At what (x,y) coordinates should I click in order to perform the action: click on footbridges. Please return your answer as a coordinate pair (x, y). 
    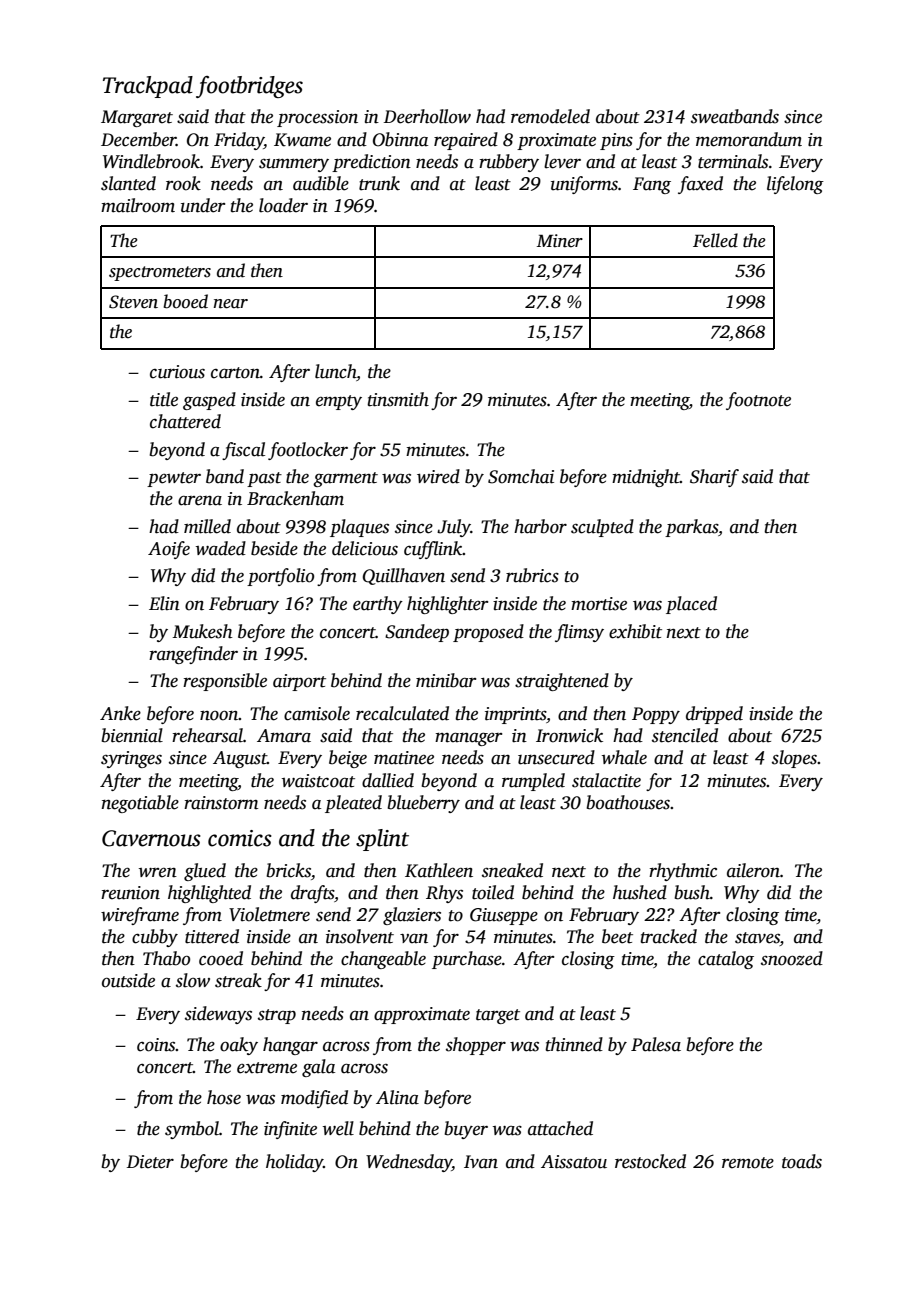
    Looking at the image, I should click on (249, 87).
